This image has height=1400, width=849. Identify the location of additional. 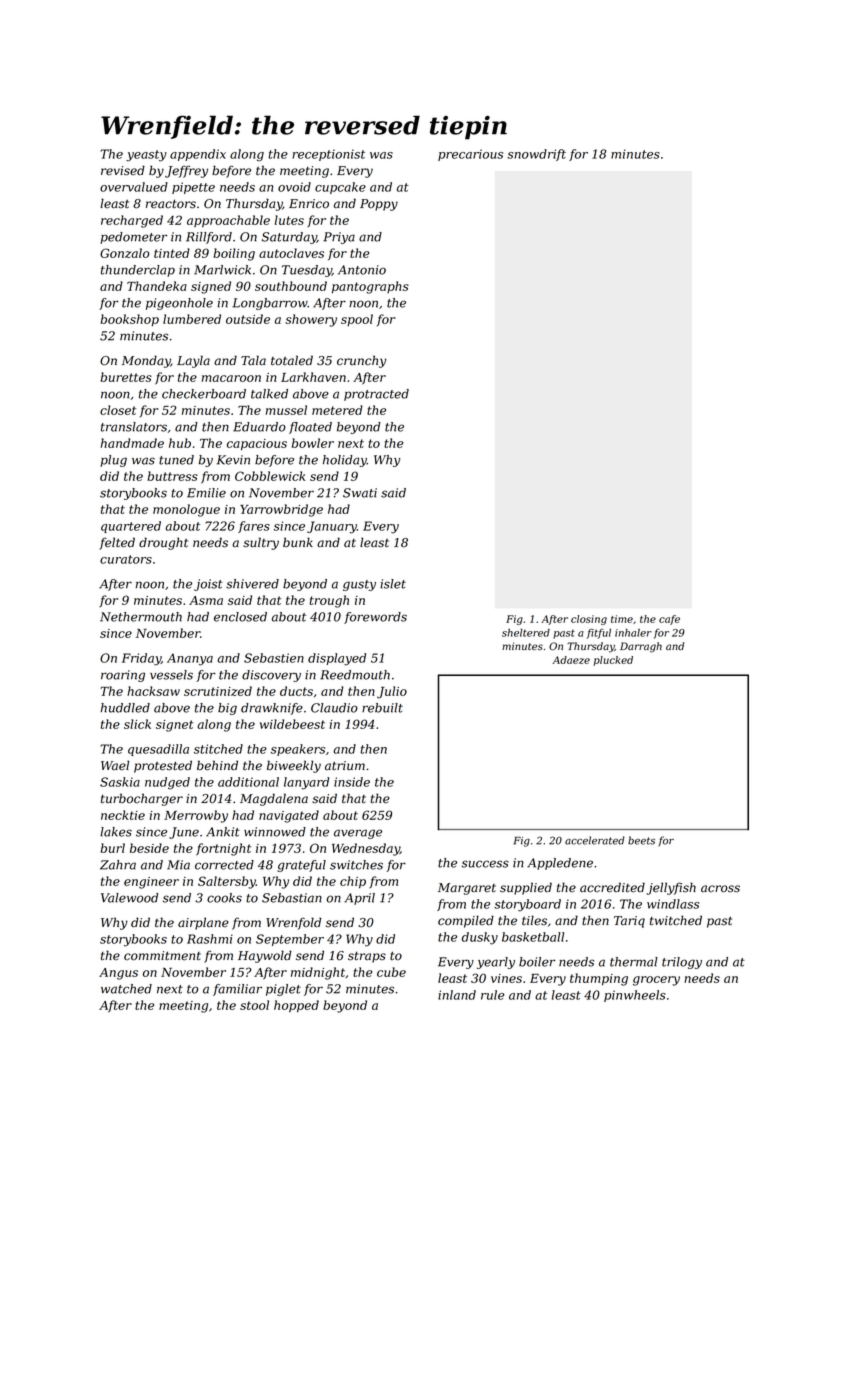
(248, 782).
